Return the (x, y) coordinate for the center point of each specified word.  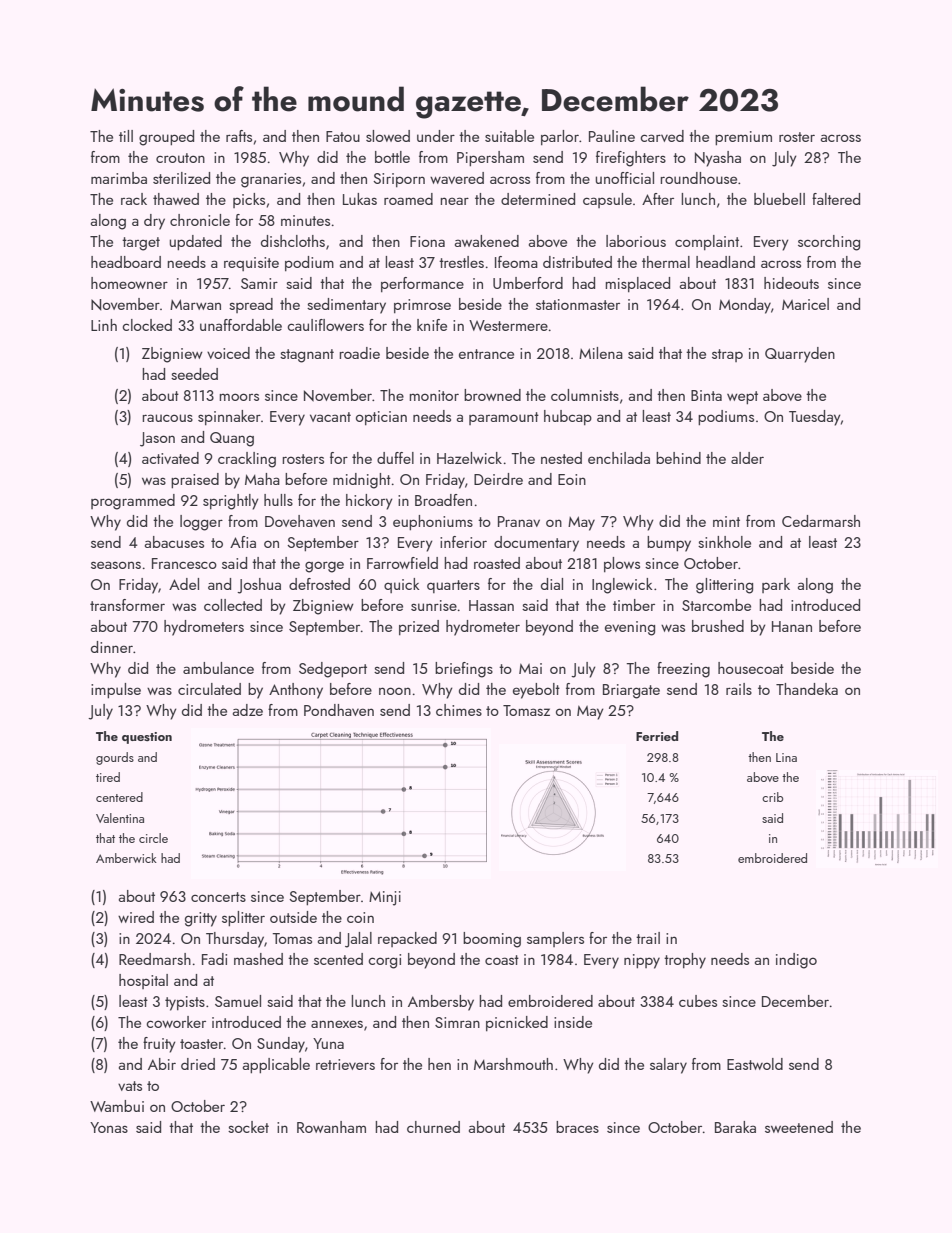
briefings (464, 670)
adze (248, 710)
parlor (560, 137)
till (126, 136)
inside (573, 1022)
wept (742, 398)
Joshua (259, 586)
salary (668, 1066)
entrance (486, 354)
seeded (194, 374)
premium (743, 138)
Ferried (657, 736)
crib (772, 797)
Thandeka (807, 689)
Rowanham (331, 1127)
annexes (337, 1024)
